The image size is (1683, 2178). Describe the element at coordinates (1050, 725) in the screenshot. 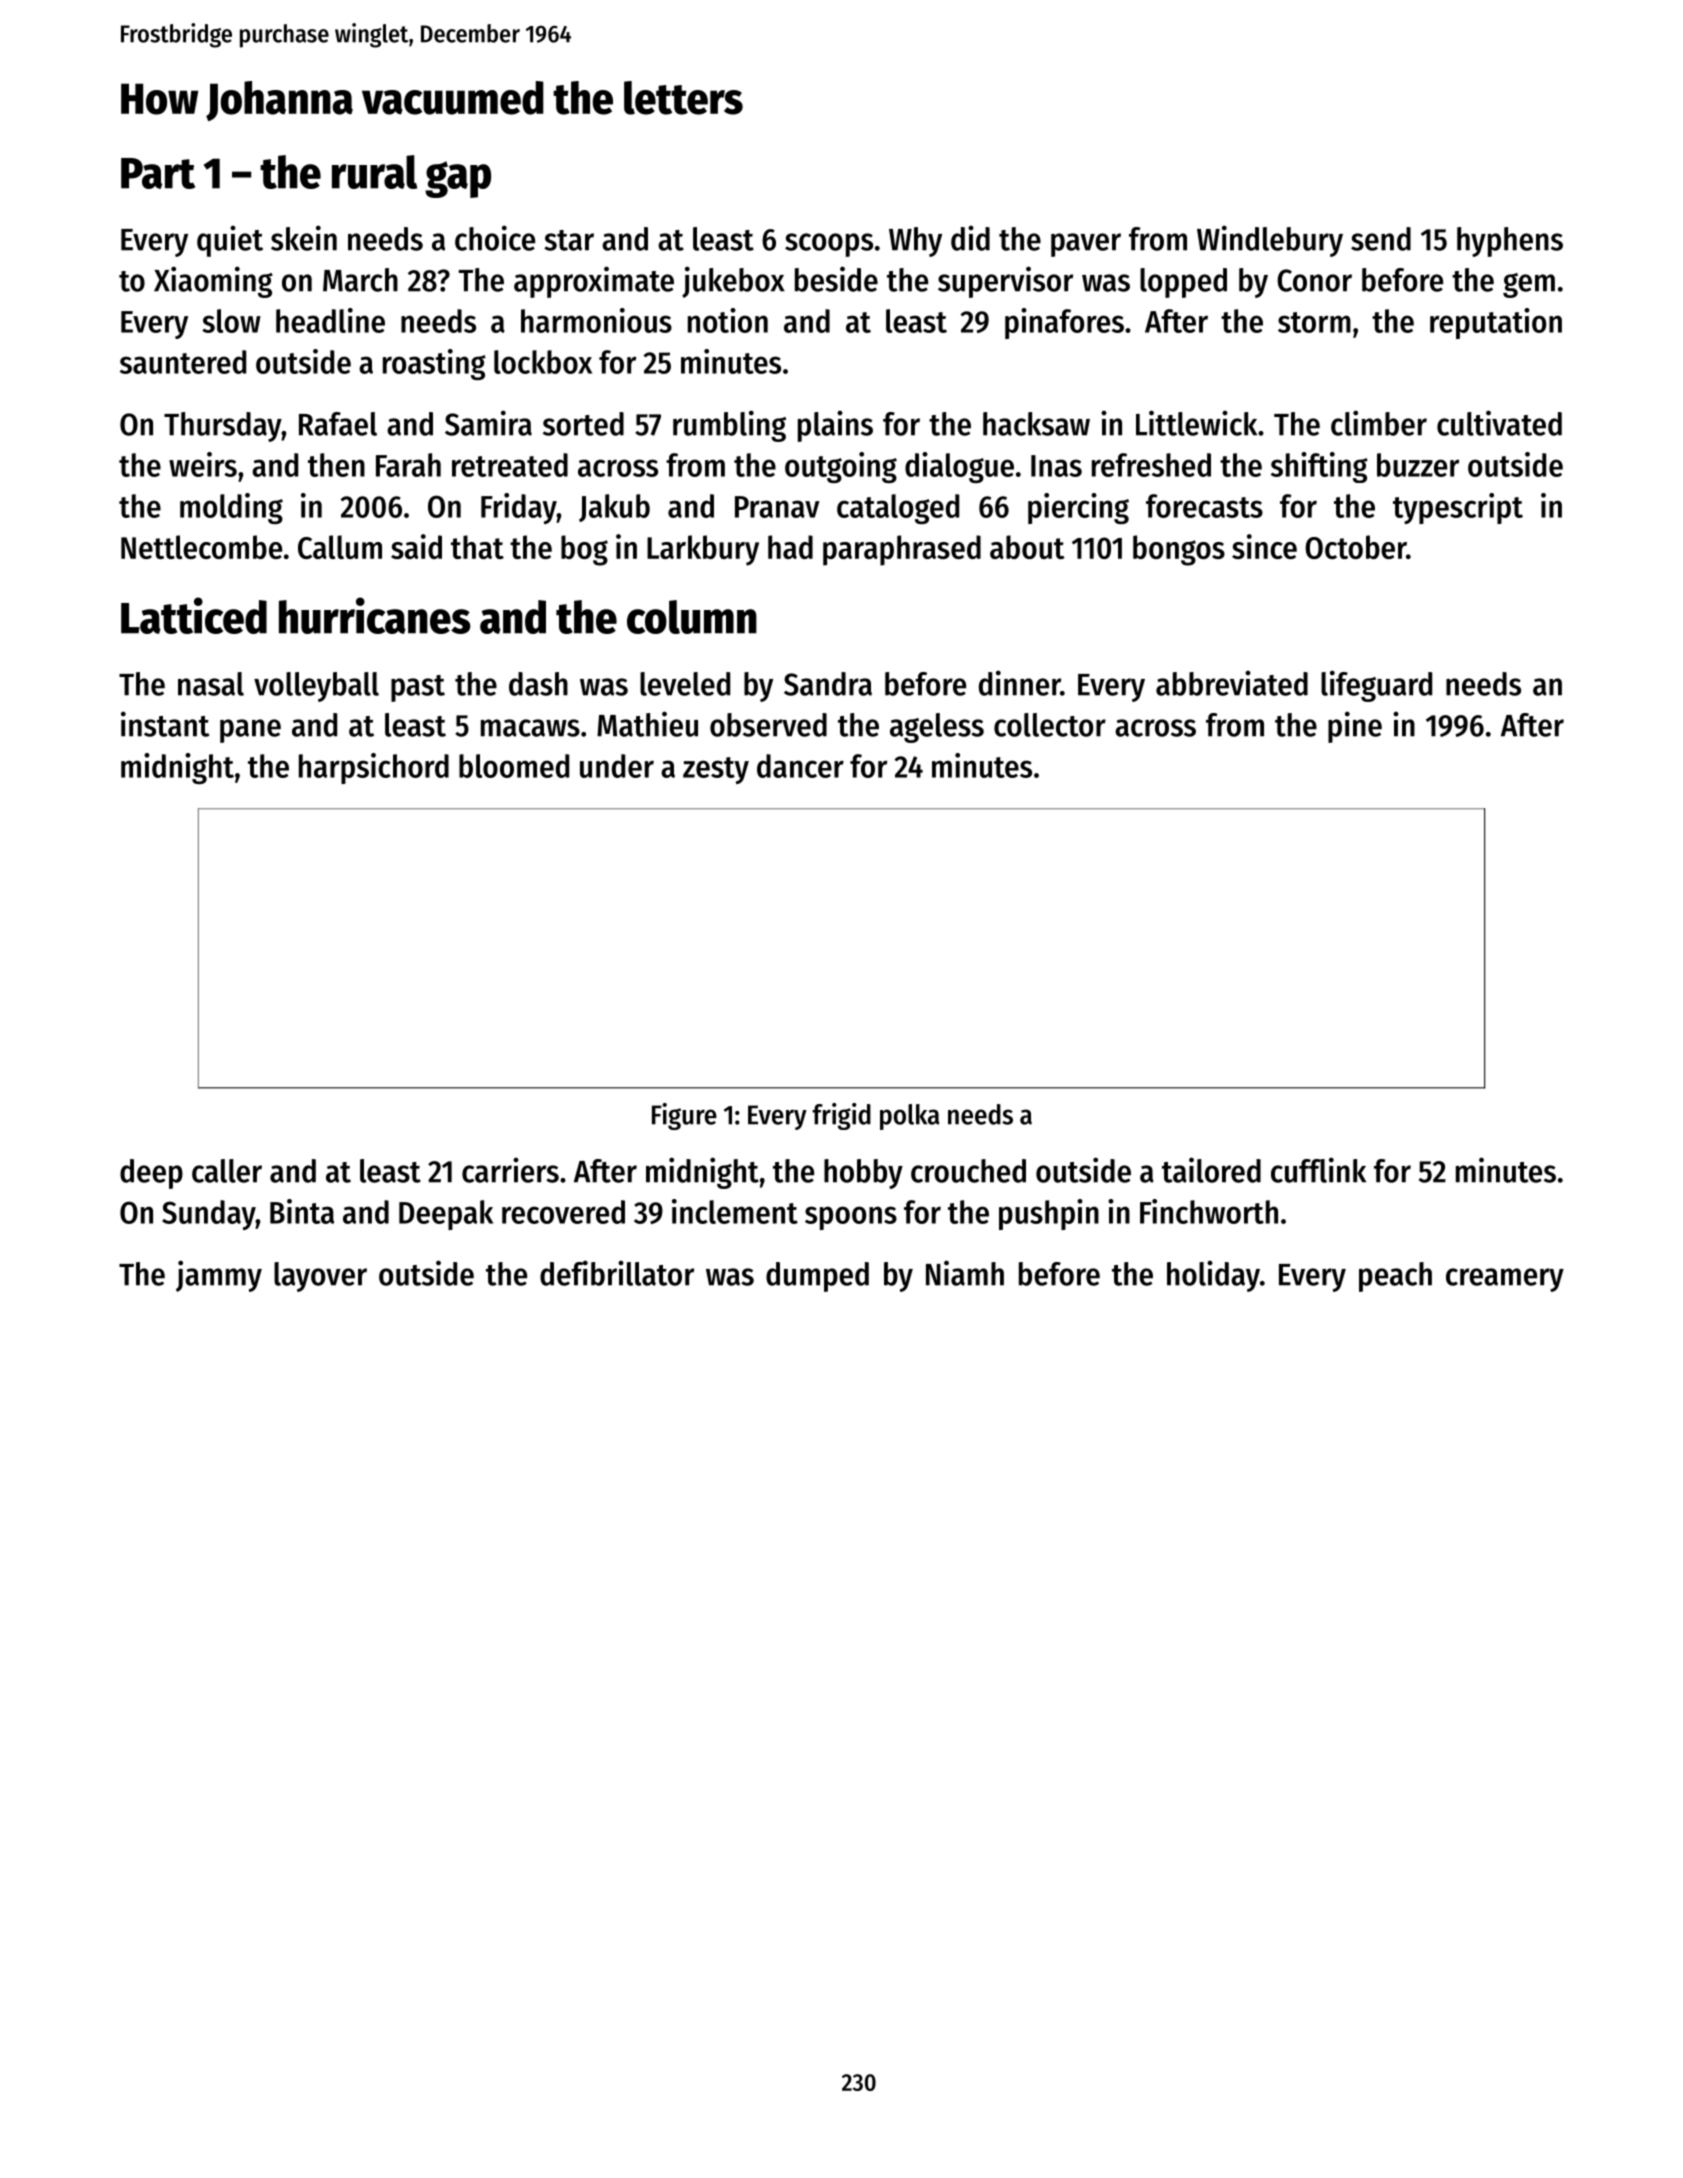

I see `collector` at that location.
